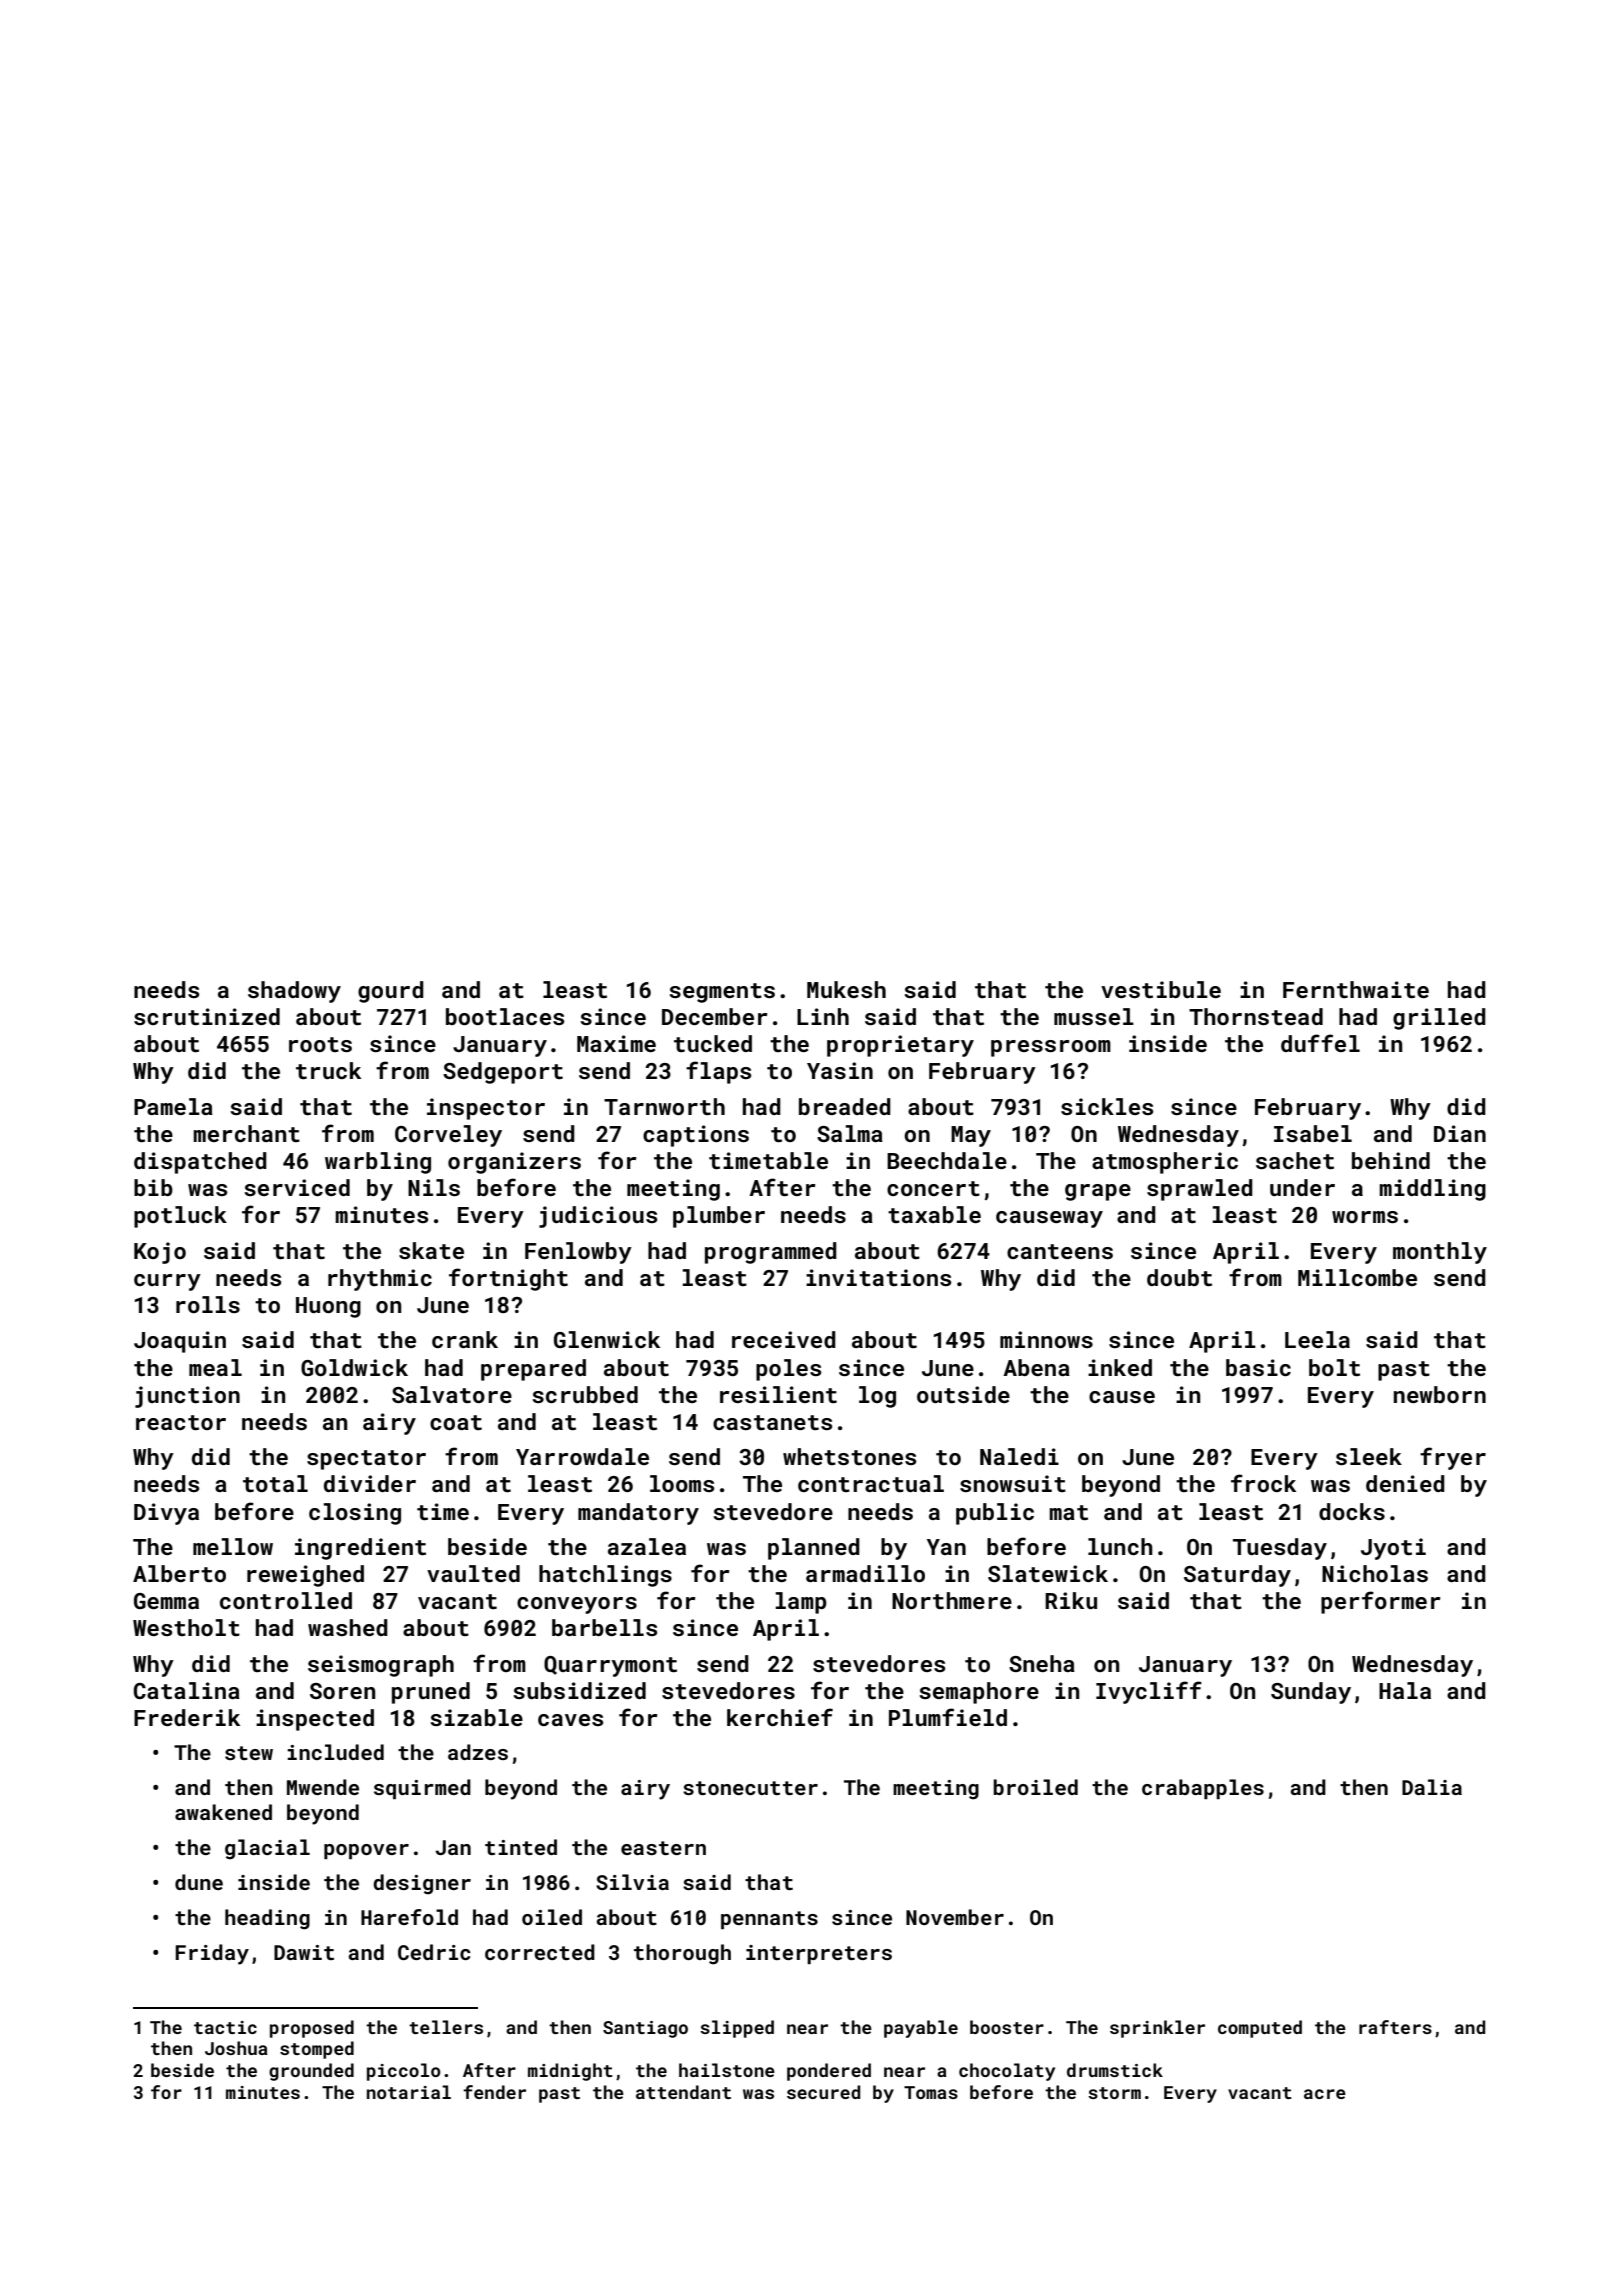  Describe the element at coordinates (207, 1016) in the page. I see `scrutinized` at that location.
